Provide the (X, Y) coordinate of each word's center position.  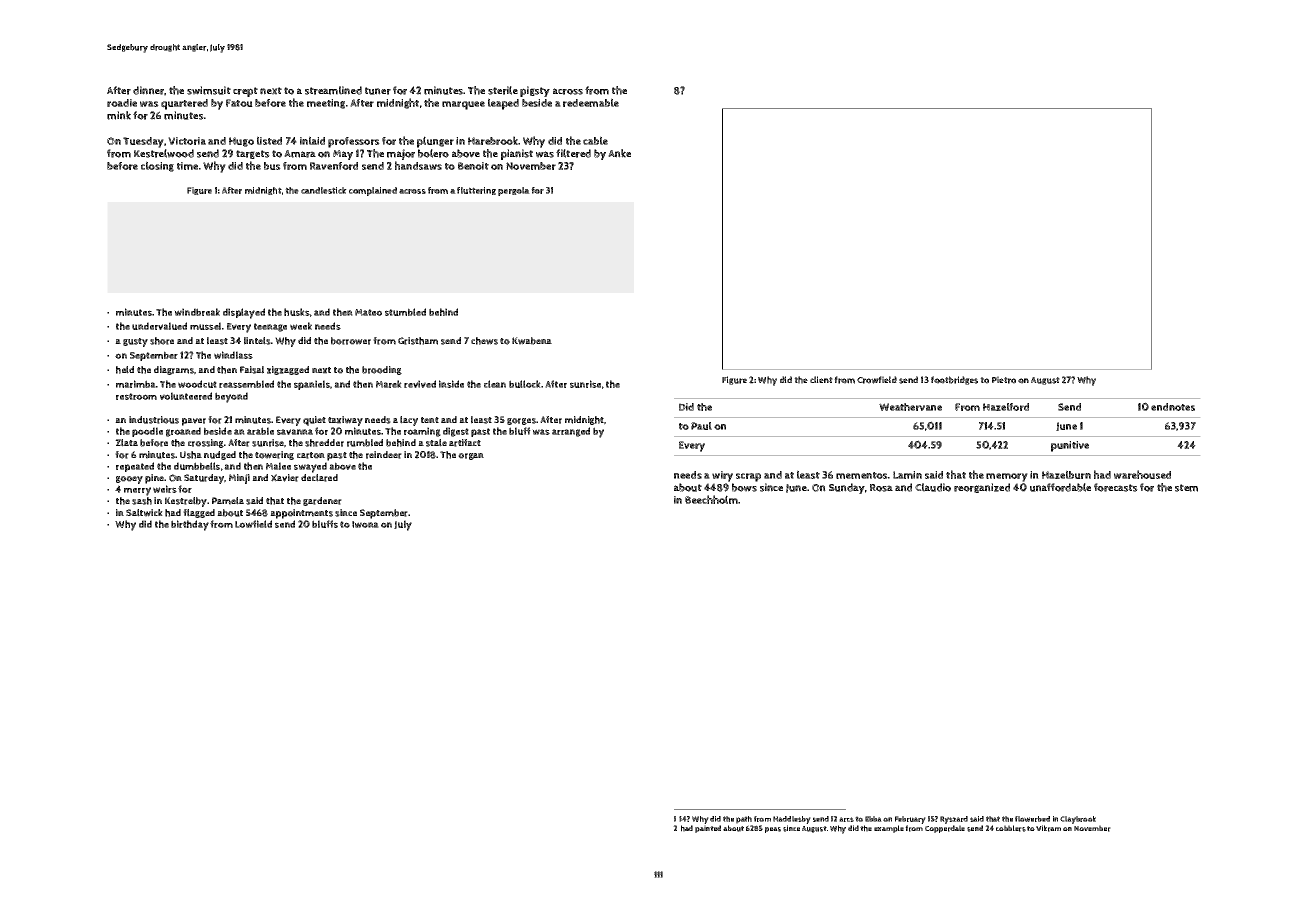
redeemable (591, 102)
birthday (190, 525)
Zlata (126, 443)
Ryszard (954, 820)
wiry (722, 476)
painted (708, 829)
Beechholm (711, 499)
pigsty (535, 91)
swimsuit (209, 90)
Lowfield (253, 524)
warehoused (1142, 474)
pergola (514, 191)
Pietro (1004, 380)
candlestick (324, 190)
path (744, 820)
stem (1186, 488)
